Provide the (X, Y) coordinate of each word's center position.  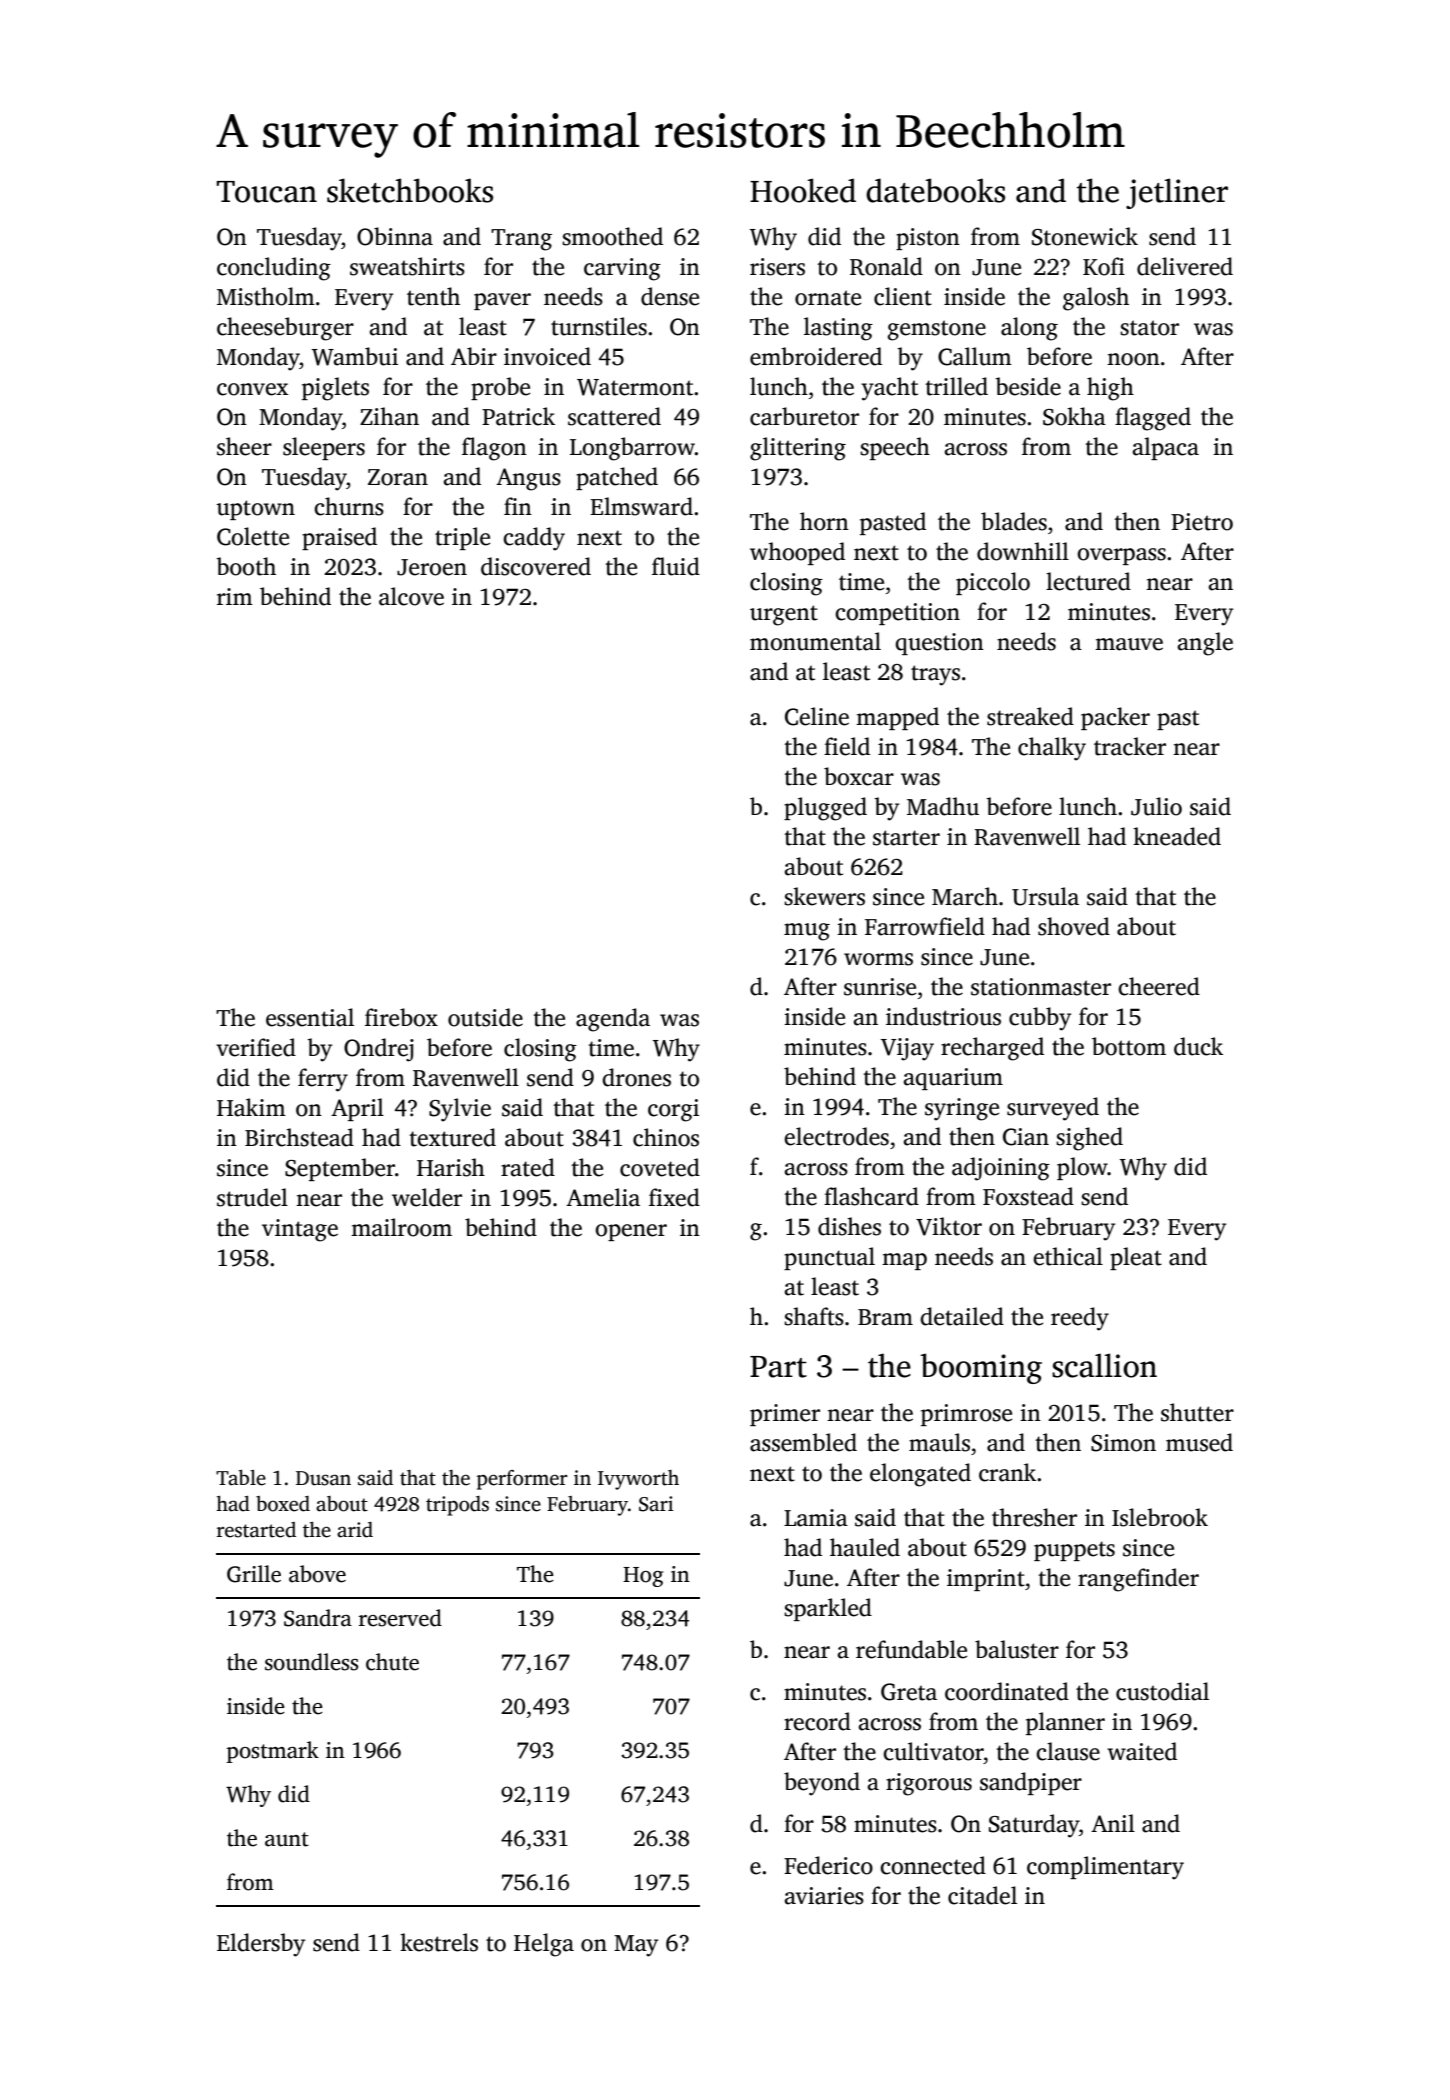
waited (1142, 1751)
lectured (1088, 581)
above (317, 1574)
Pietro (1202, 522)
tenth (433, 296)
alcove (411, 596)
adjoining (1001, 1169)
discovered (536, 566)
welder (427, 1197)
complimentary (1105, 1868)
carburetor (804, 416)
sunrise (880, 987)
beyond (822, 1784)
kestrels (439, 1942)
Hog (643, 1577)
